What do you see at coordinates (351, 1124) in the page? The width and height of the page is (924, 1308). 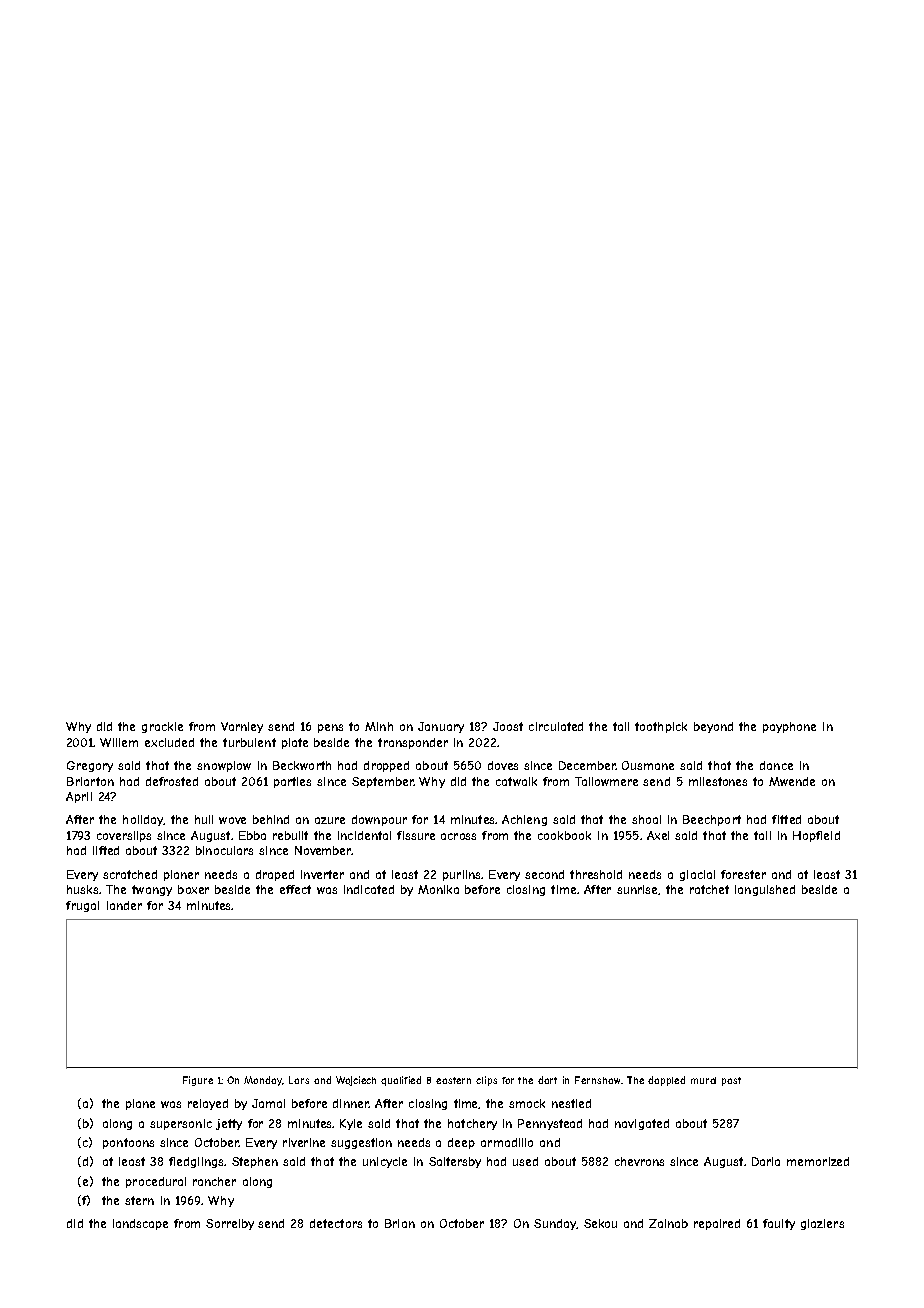 I see `Kyle` at bounding box center [351, 1124].
